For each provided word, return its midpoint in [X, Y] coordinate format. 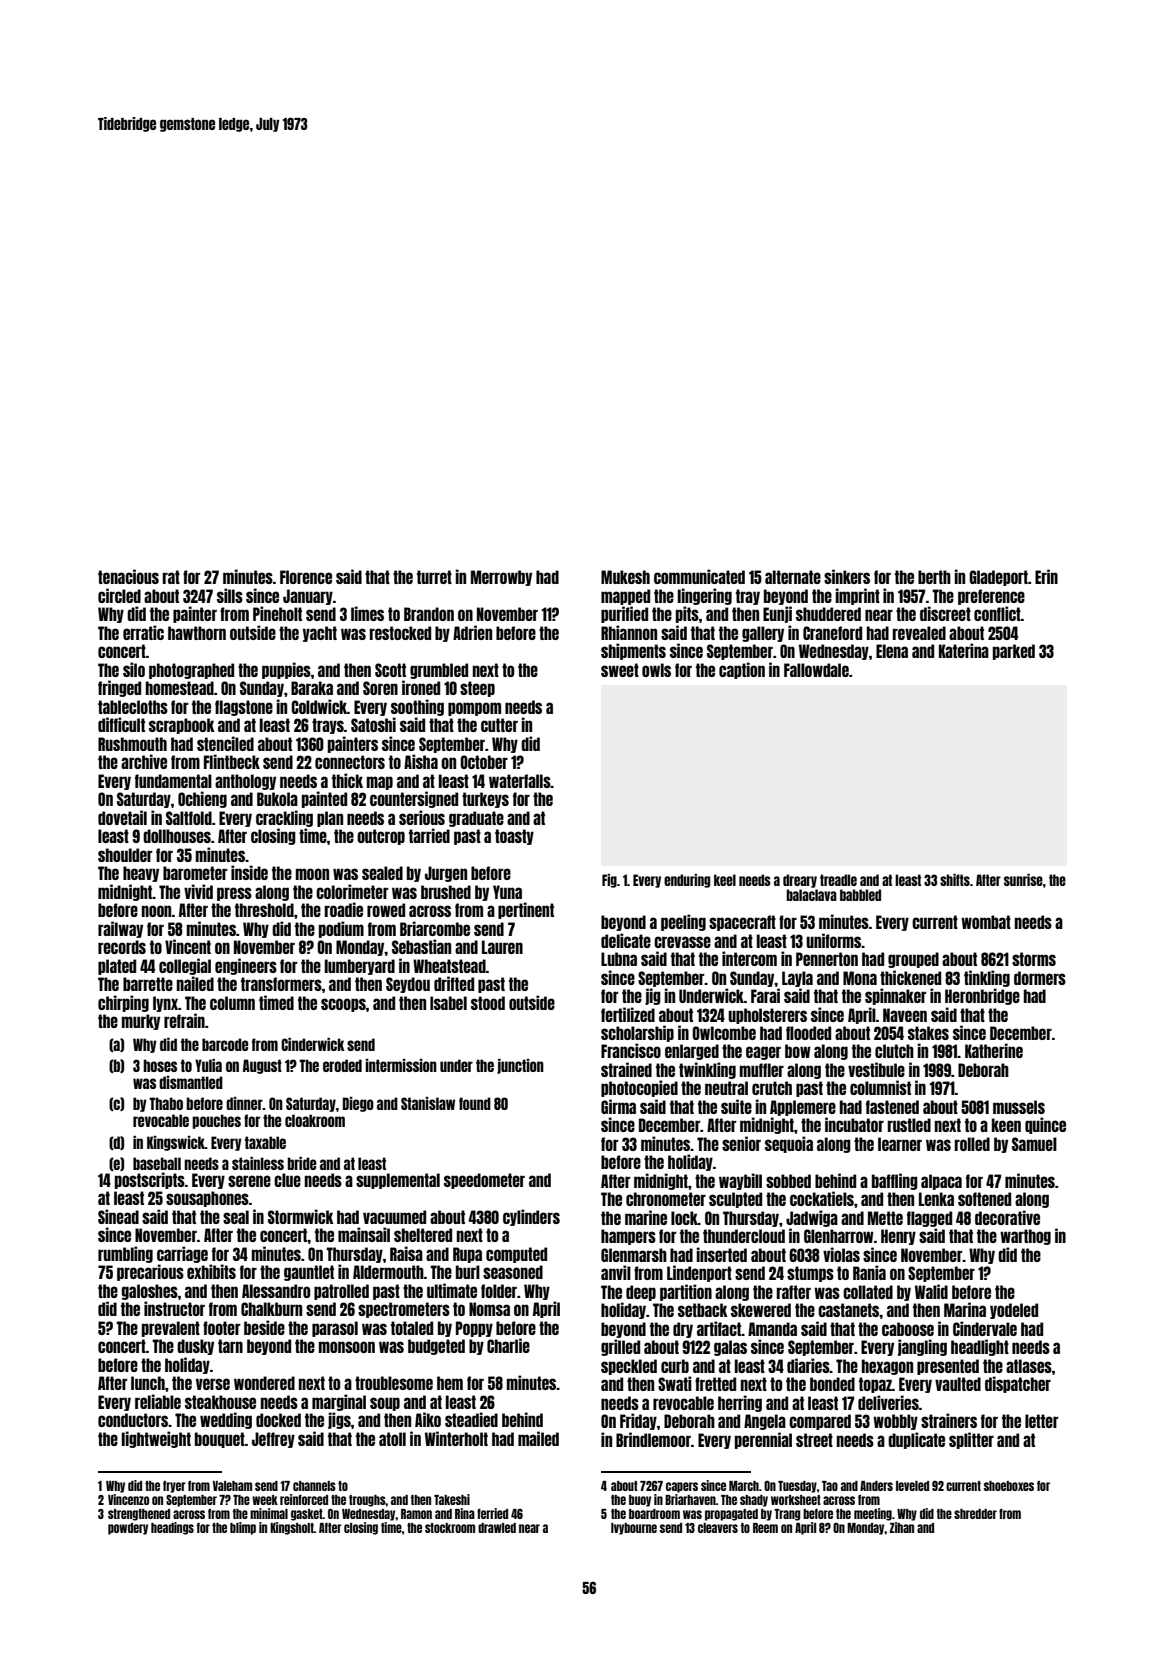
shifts [955, 880]
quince [1045, 1125]
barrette [148, 984]
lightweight [156, 1439]
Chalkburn [271, 1309]
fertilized [628, 1014]
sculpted [735, 1200]
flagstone [244, 708]
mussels [1019, 1107]
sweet [620, 670]
